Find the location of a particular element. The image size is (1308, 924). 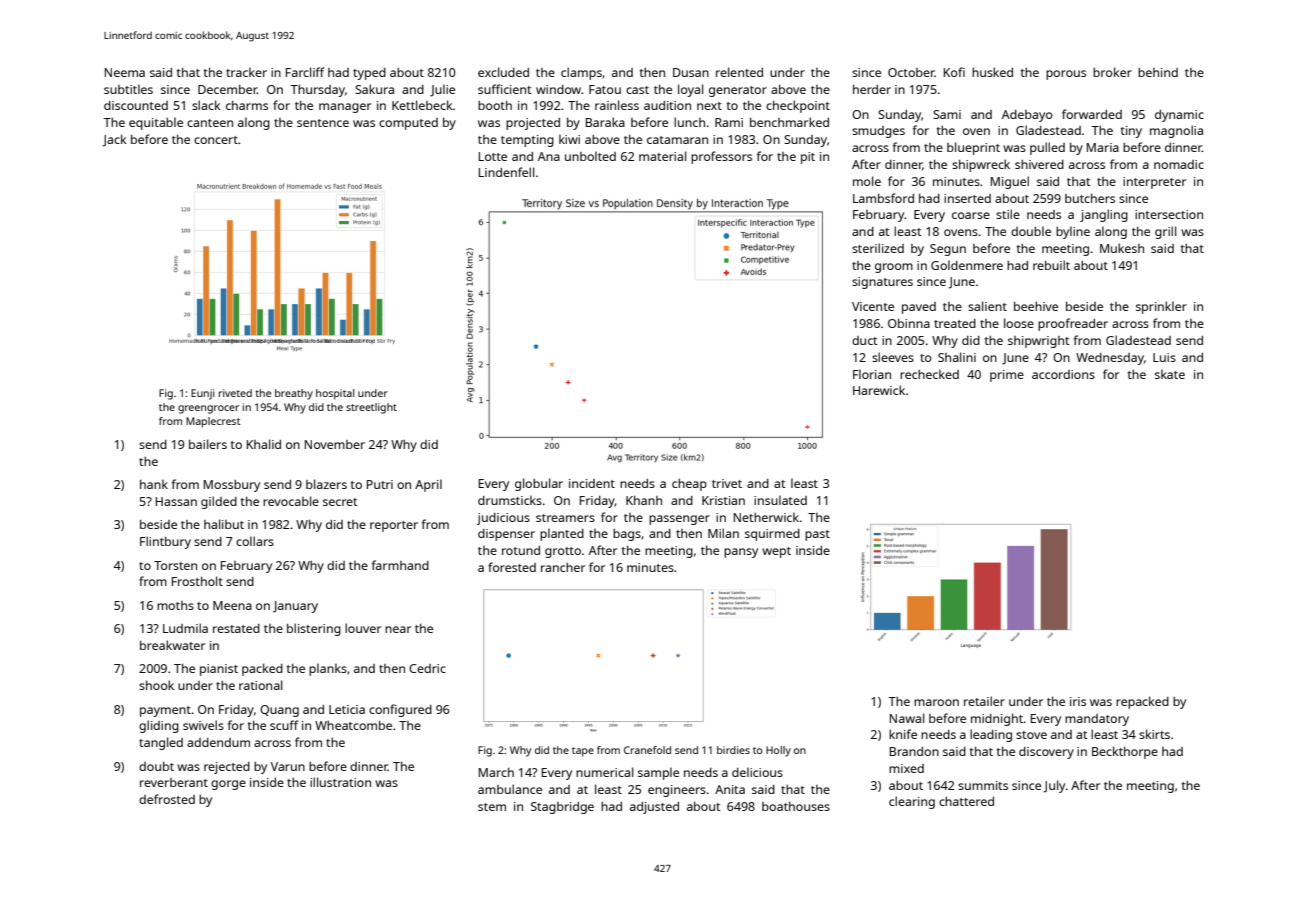

hospital is located at coordinates (335, 394).
